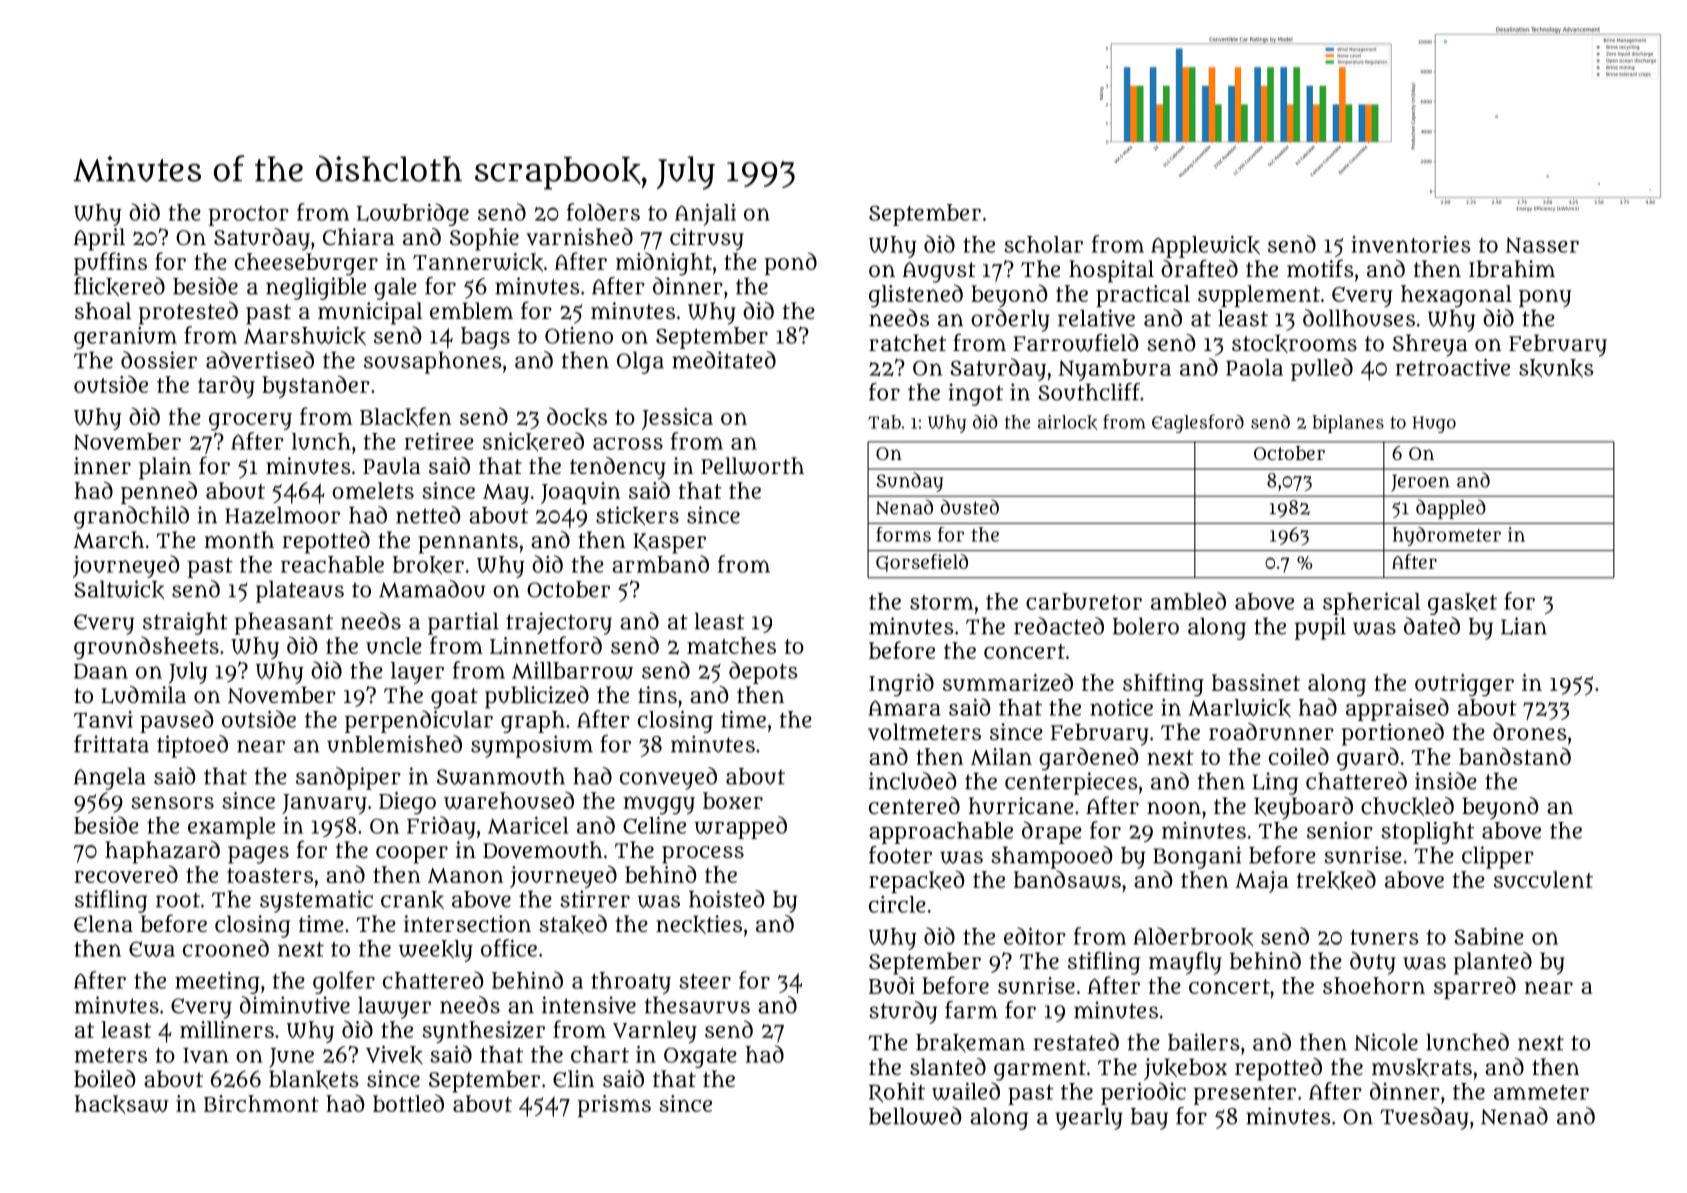 This screenshot has width=1687, height=1193. What do you see at coordinates (1149, 1119) in the screenshot?
I see `bay` at bounding box center [1149, 1119].
